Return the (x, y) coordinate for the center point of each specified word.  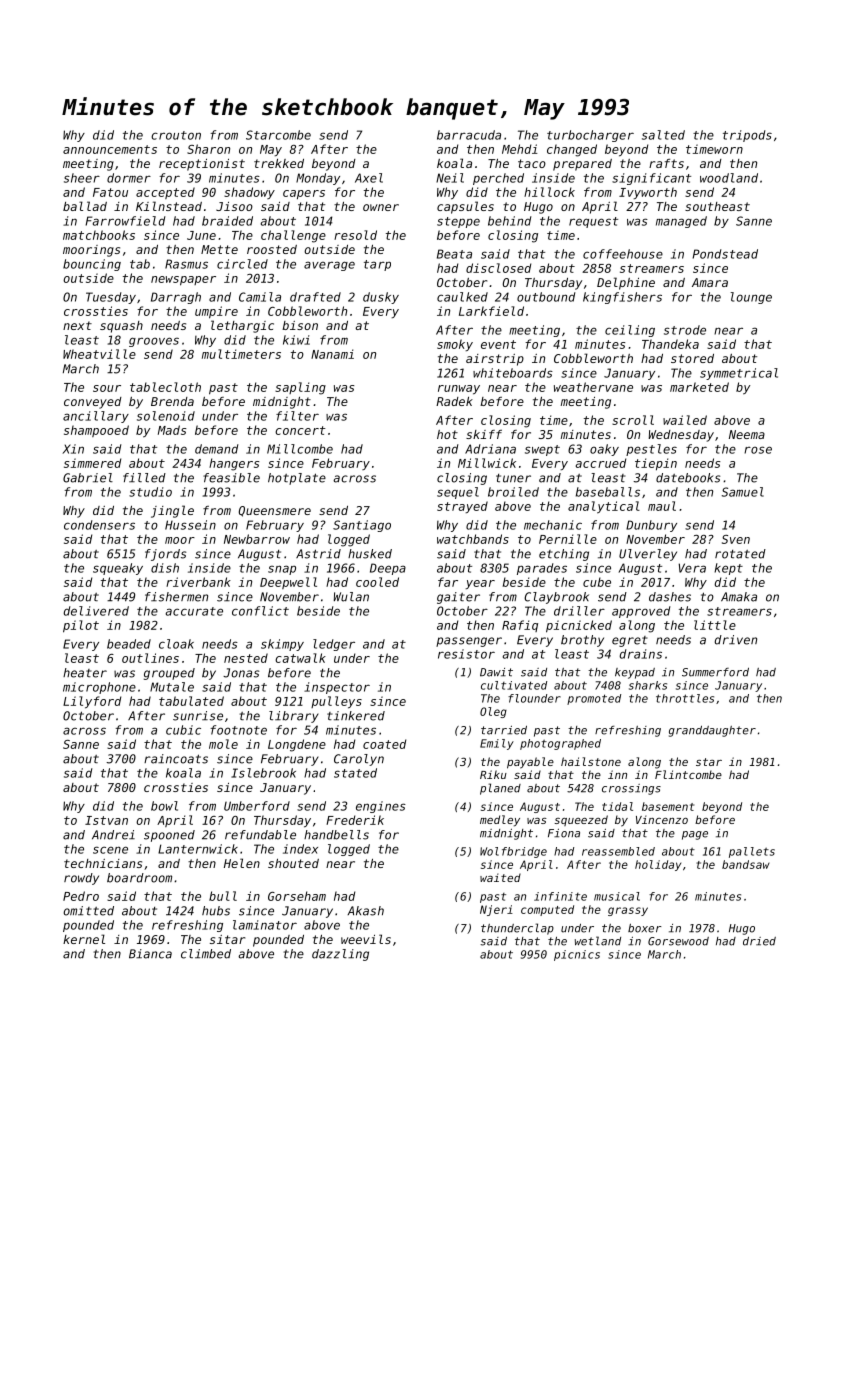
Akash (365, 911)
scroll (633, 420)
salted (663, 135)
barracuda (469, 135)
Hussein (190, 525)
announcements (110, 149)
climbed (206, 954)
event (498, 344)
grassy (628, 911)
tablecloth (165, 387)
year (480, 584)
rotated (740, 554)
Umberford (257, 806)
